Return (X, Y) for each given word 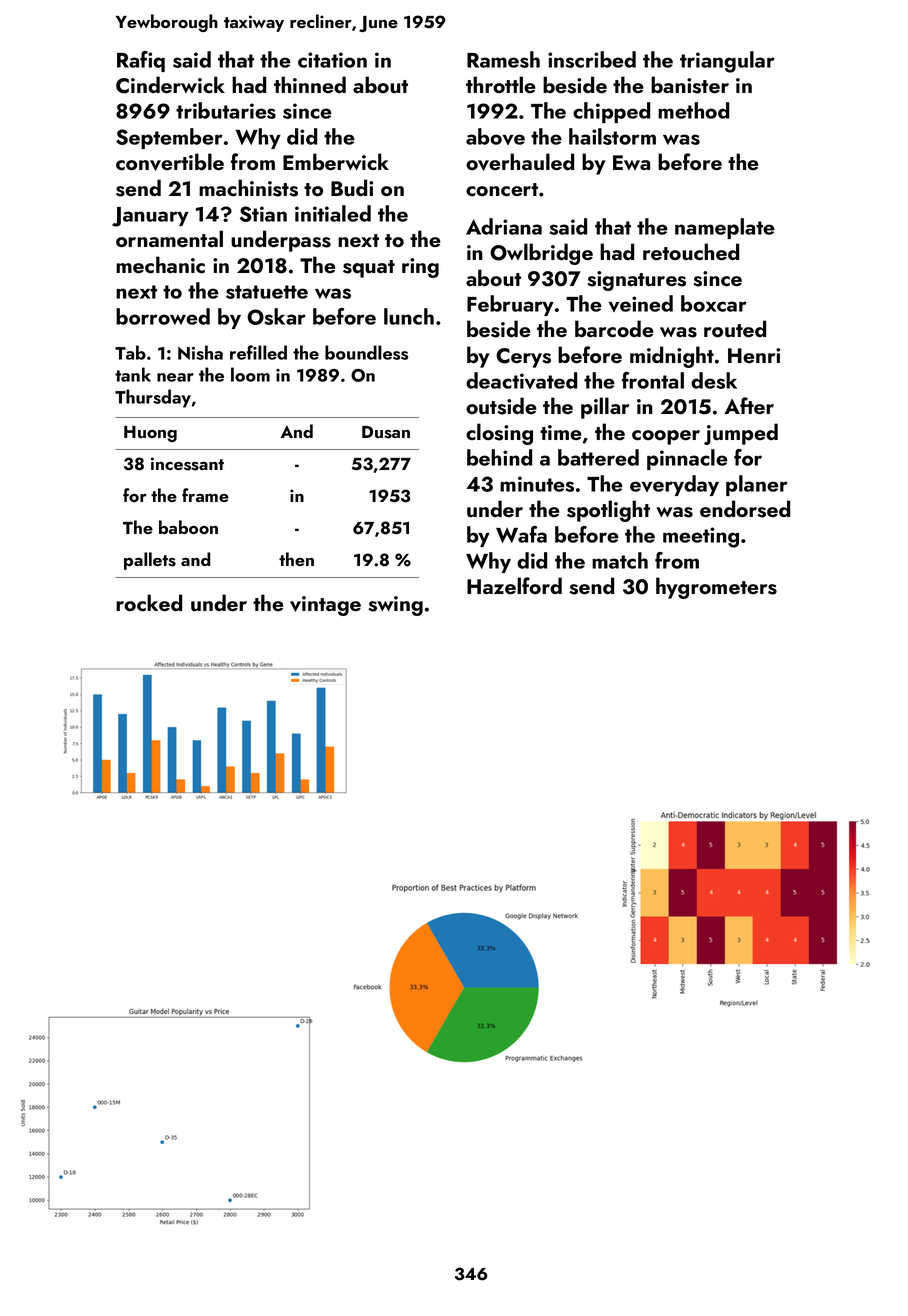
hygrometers (716, 588)
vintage (325, 606)
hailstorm (612, 136)
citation (332, 60)
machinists (248, 188)
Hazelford (514, 585)
